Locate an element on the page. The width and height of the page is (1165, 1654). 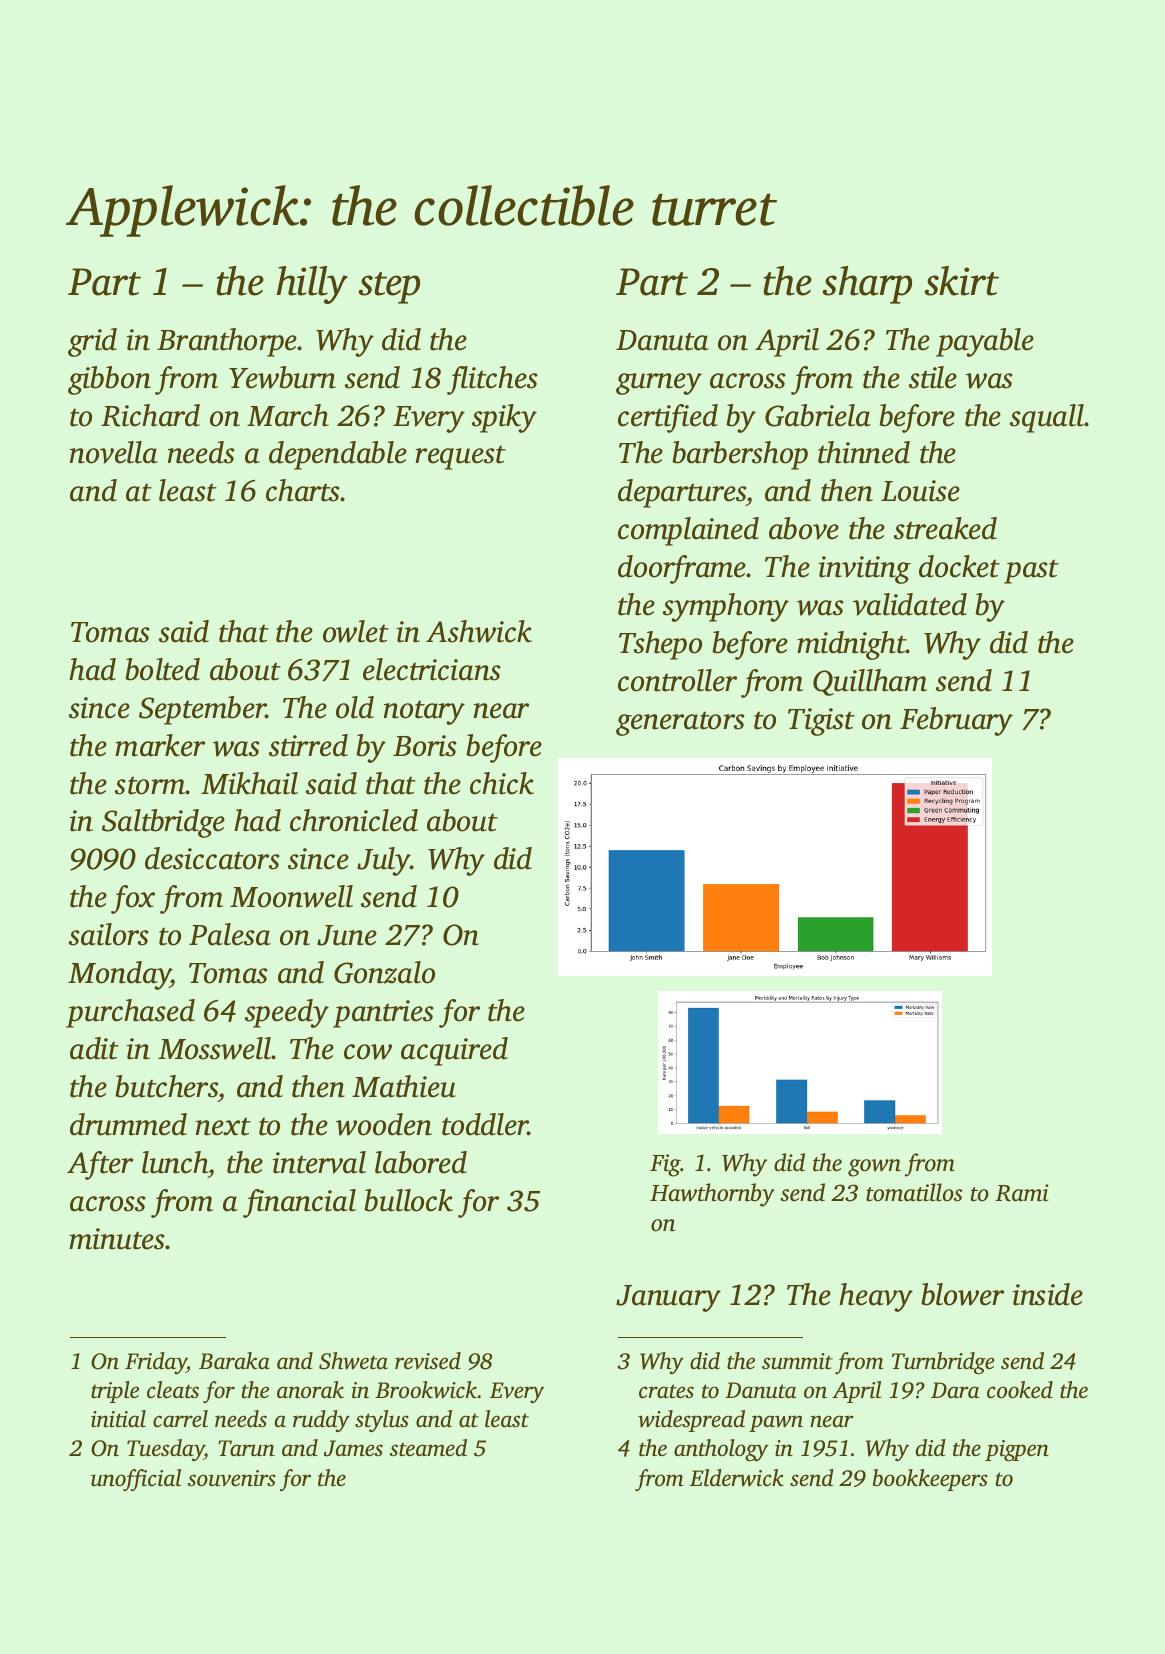
sailors is located at coordinates (109, 934).
